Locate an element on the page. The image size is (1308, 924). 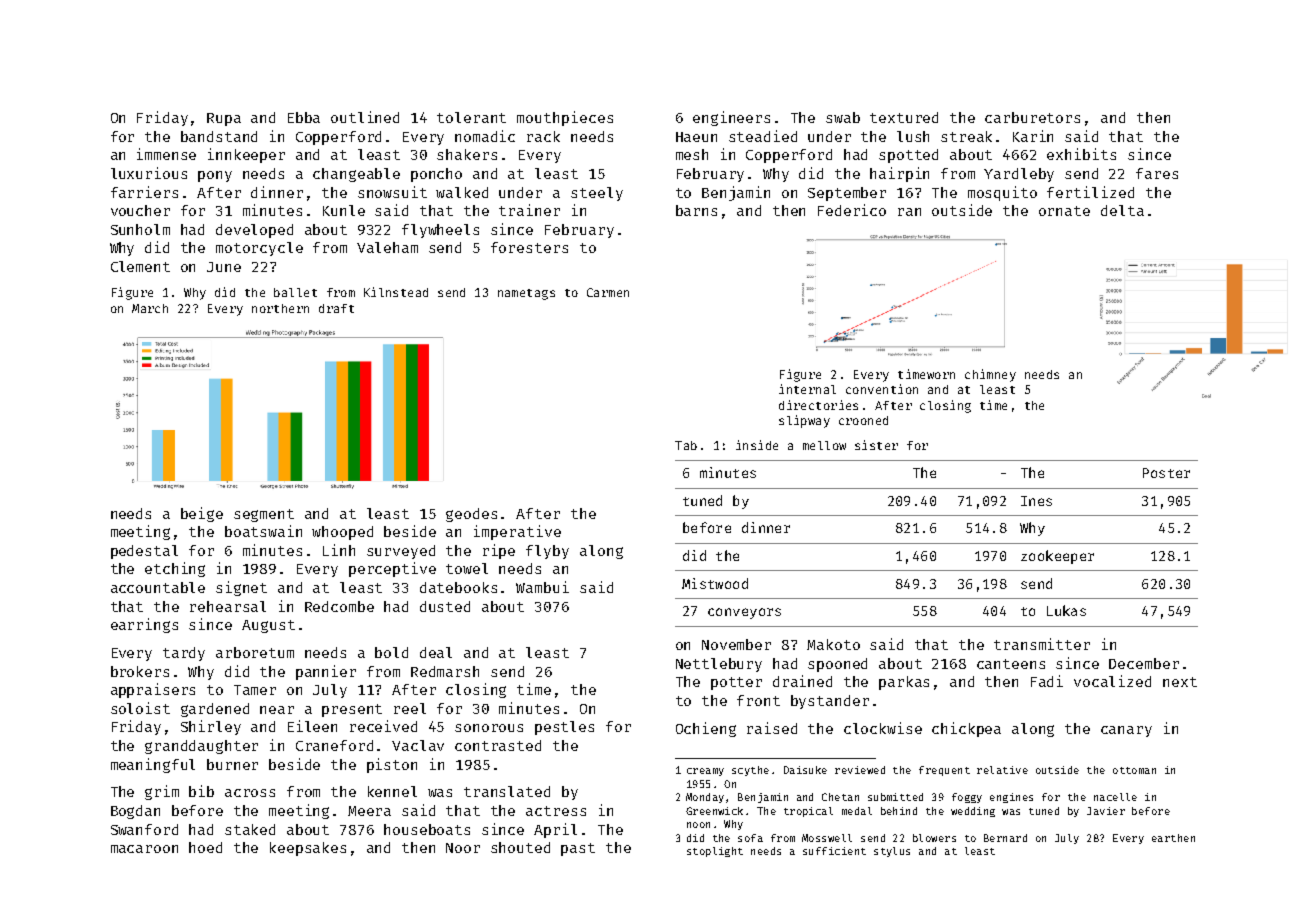
fares is located at coordinates (1157, 173).
